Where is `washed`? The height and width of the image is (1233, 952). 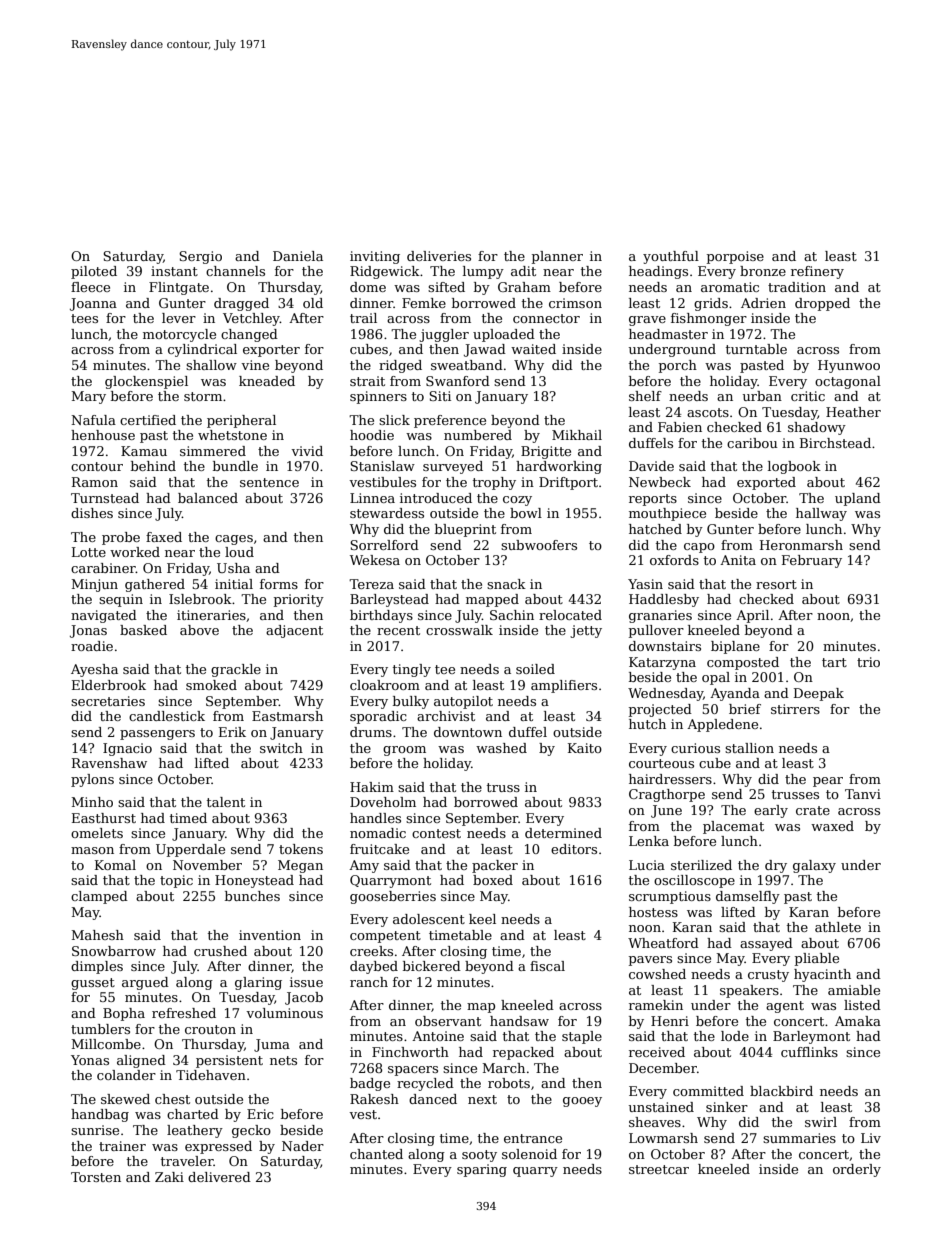
washed is located at coordinates (501, 748).
